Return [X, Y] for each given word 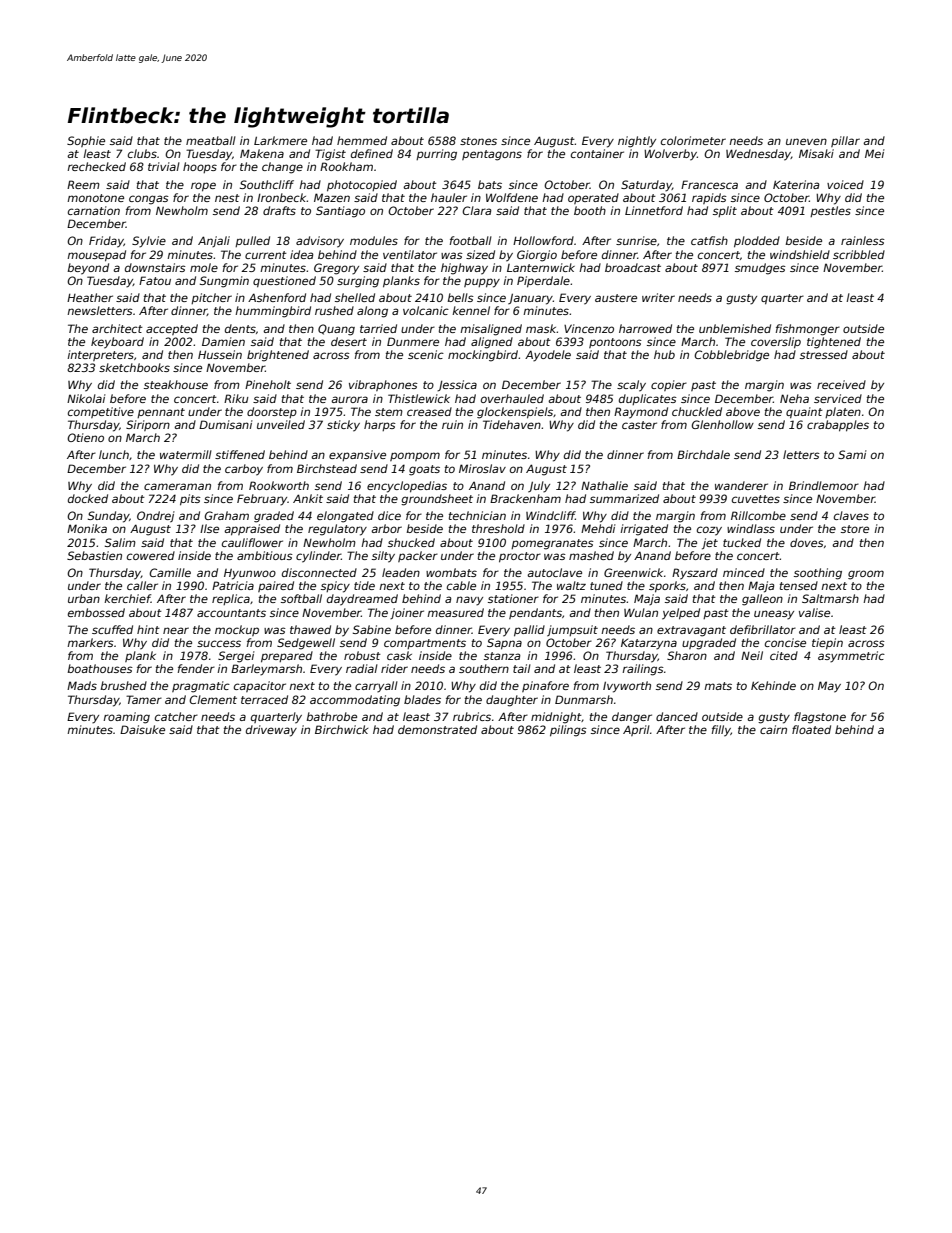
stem [389, 412]
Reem [83, 184]
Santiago [340, 212]
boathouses [100, 668]
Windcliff [550, 515]
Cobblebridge [731, 356]
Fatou [155, 280]
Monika [87, 528]
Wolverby [670, 155]
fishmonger [808, 330]
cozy [709, 531]
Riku [236, 398]
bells [460, 297]
